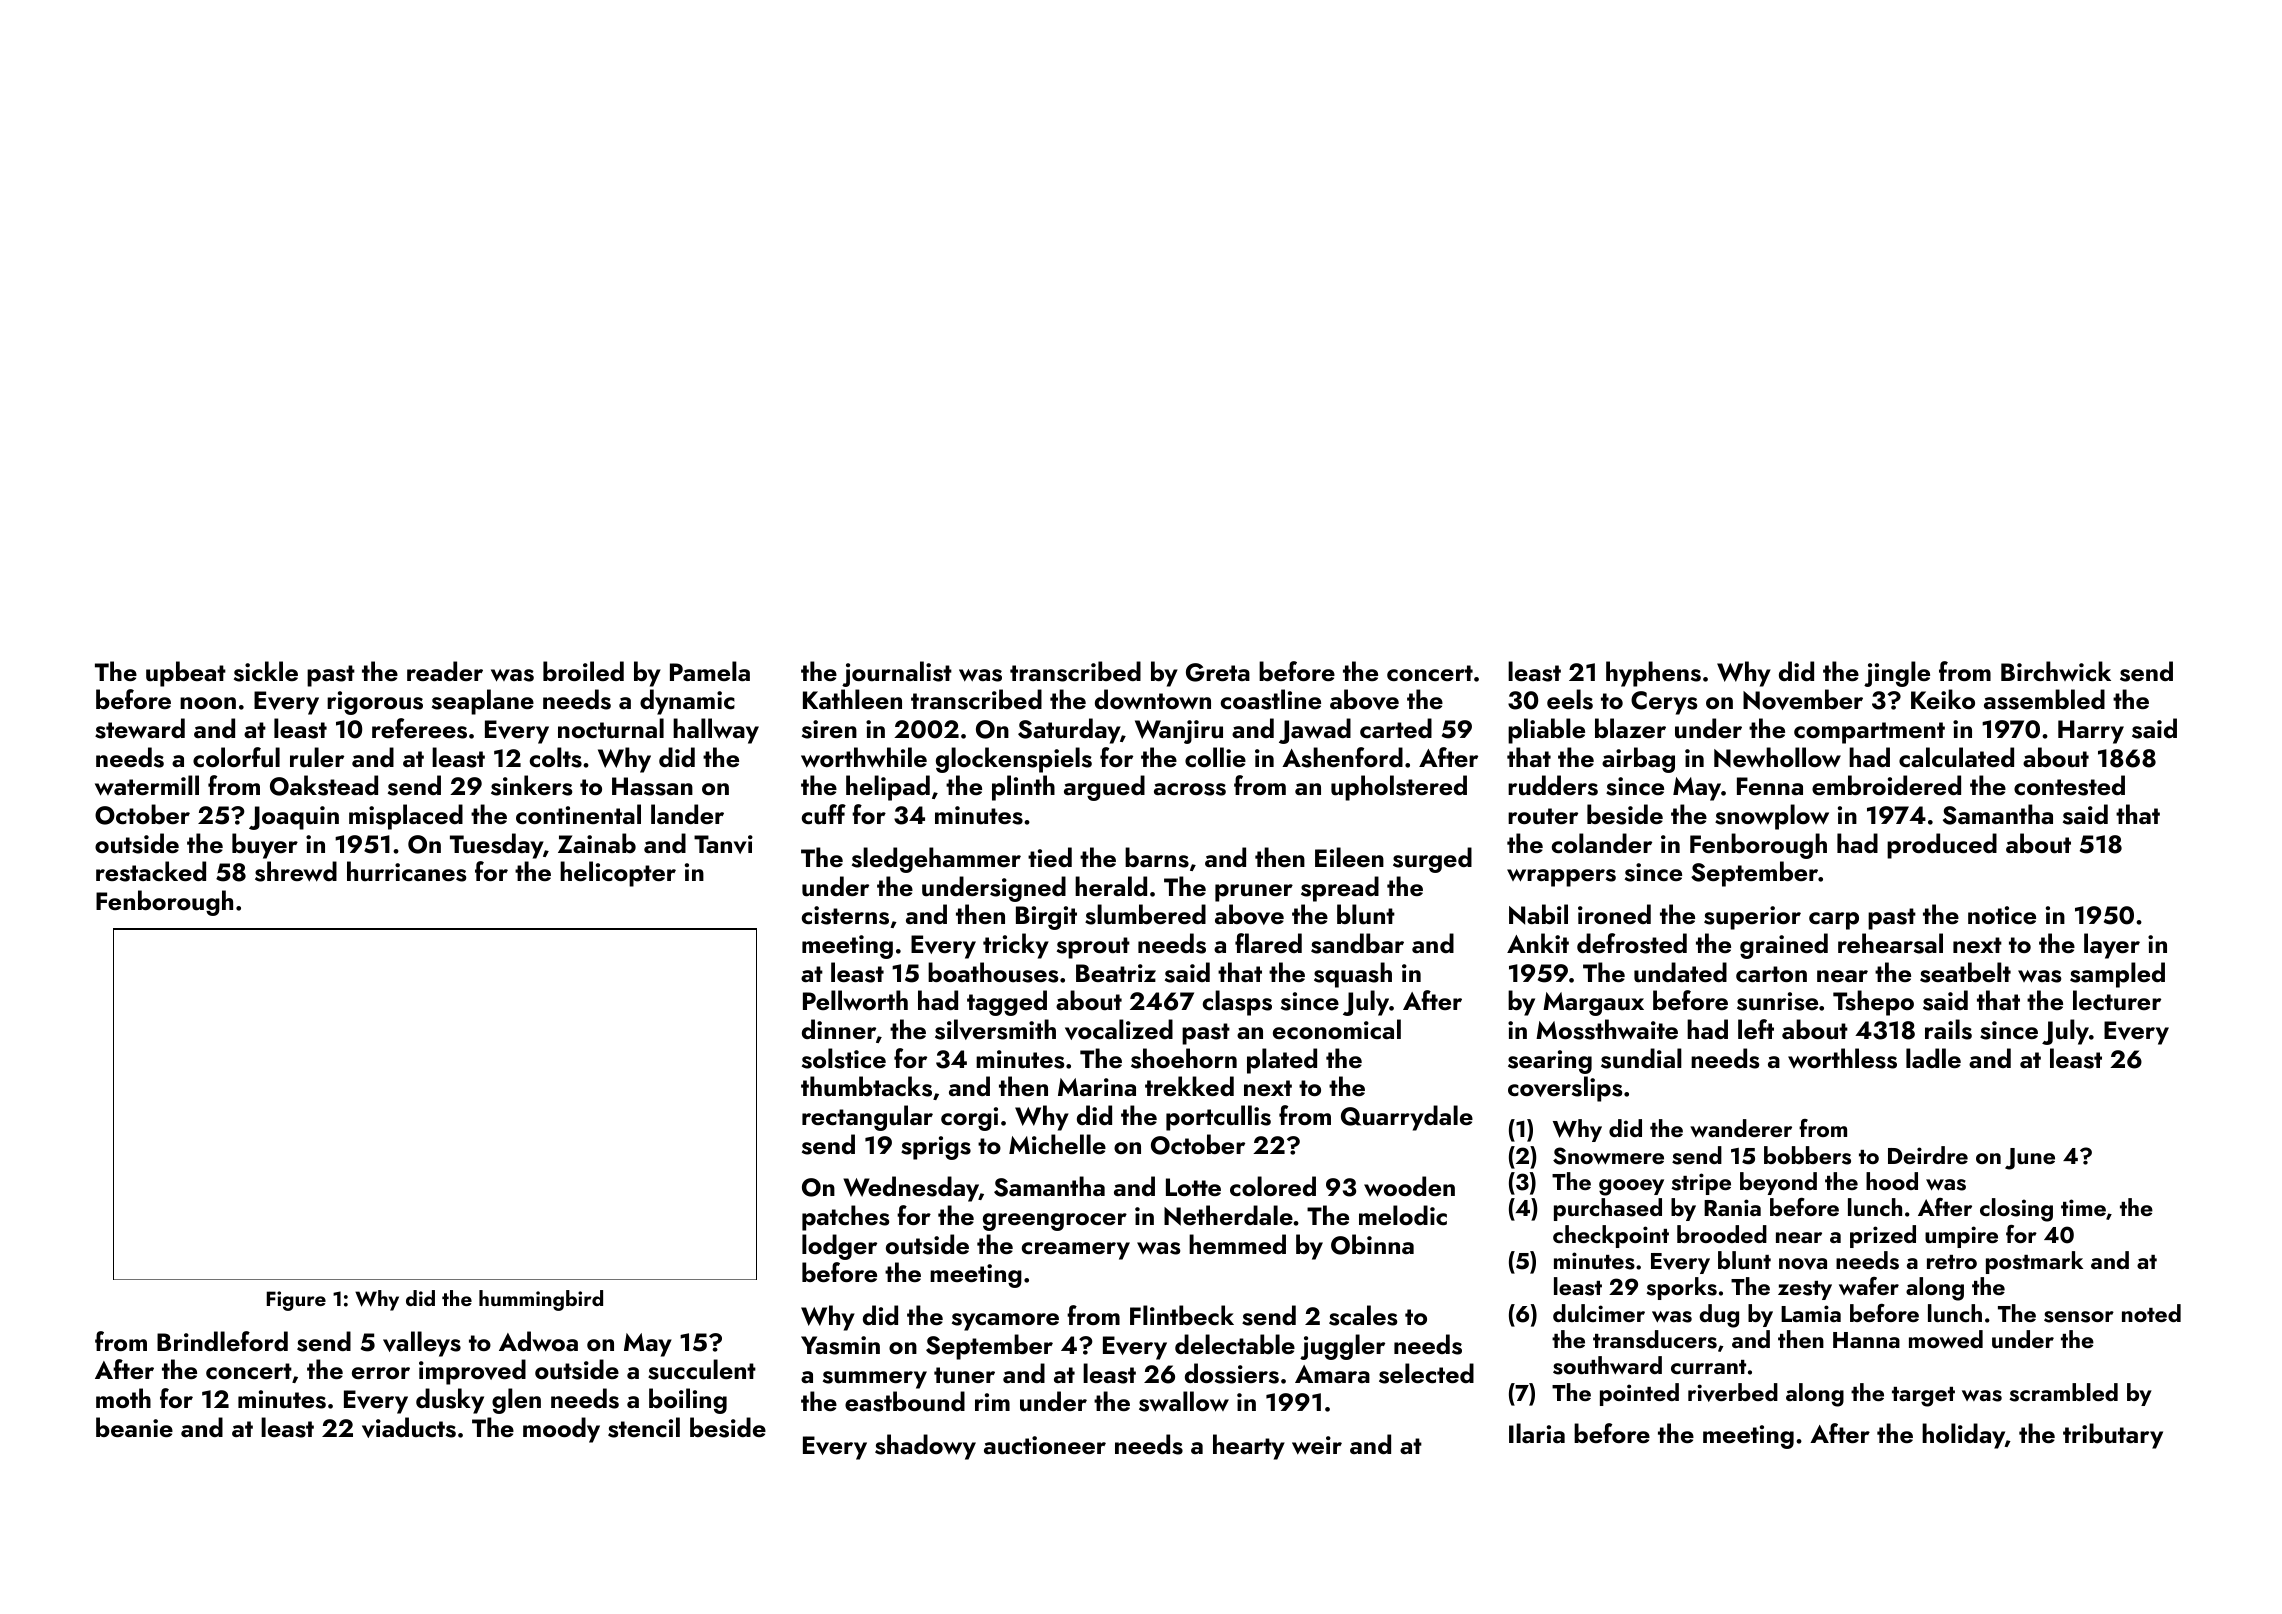 This document has height=1614, width=2282. I want to click on Snowmere, so click(1608, 1156).
